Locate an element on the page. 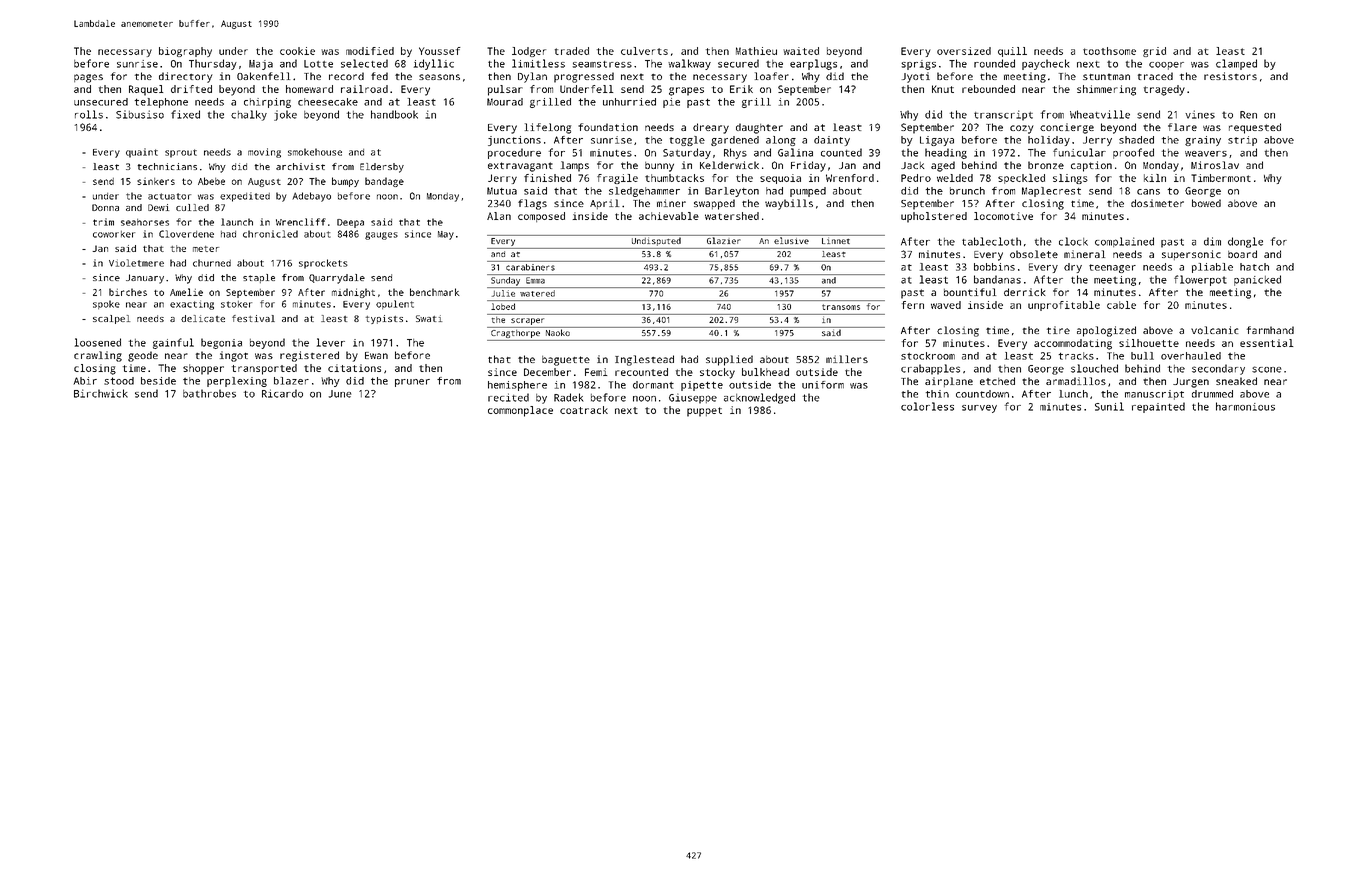  biography is located at coordinates (185, 52).
